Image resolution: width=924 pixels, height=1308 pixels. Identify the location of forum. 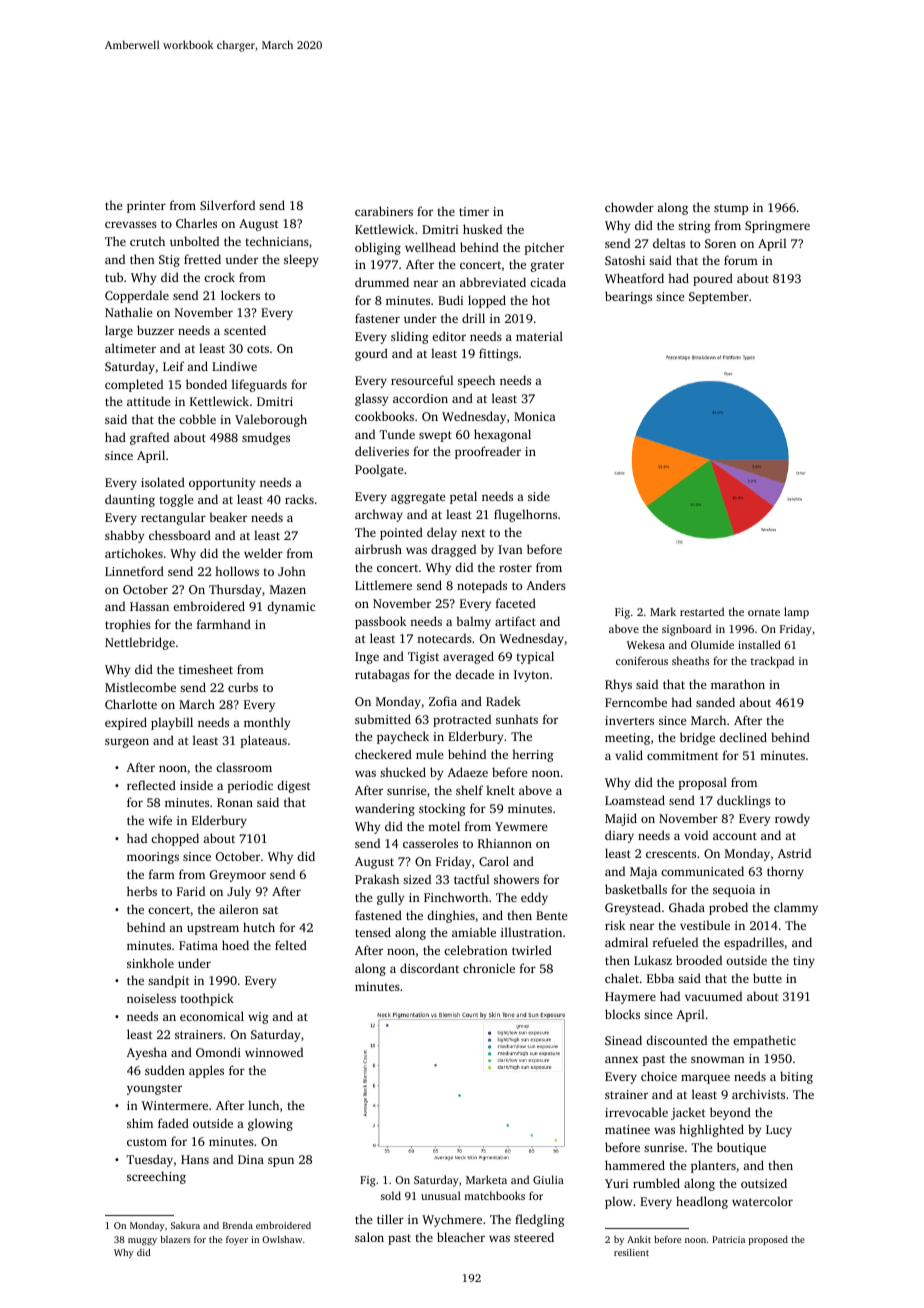
(741, 260).
